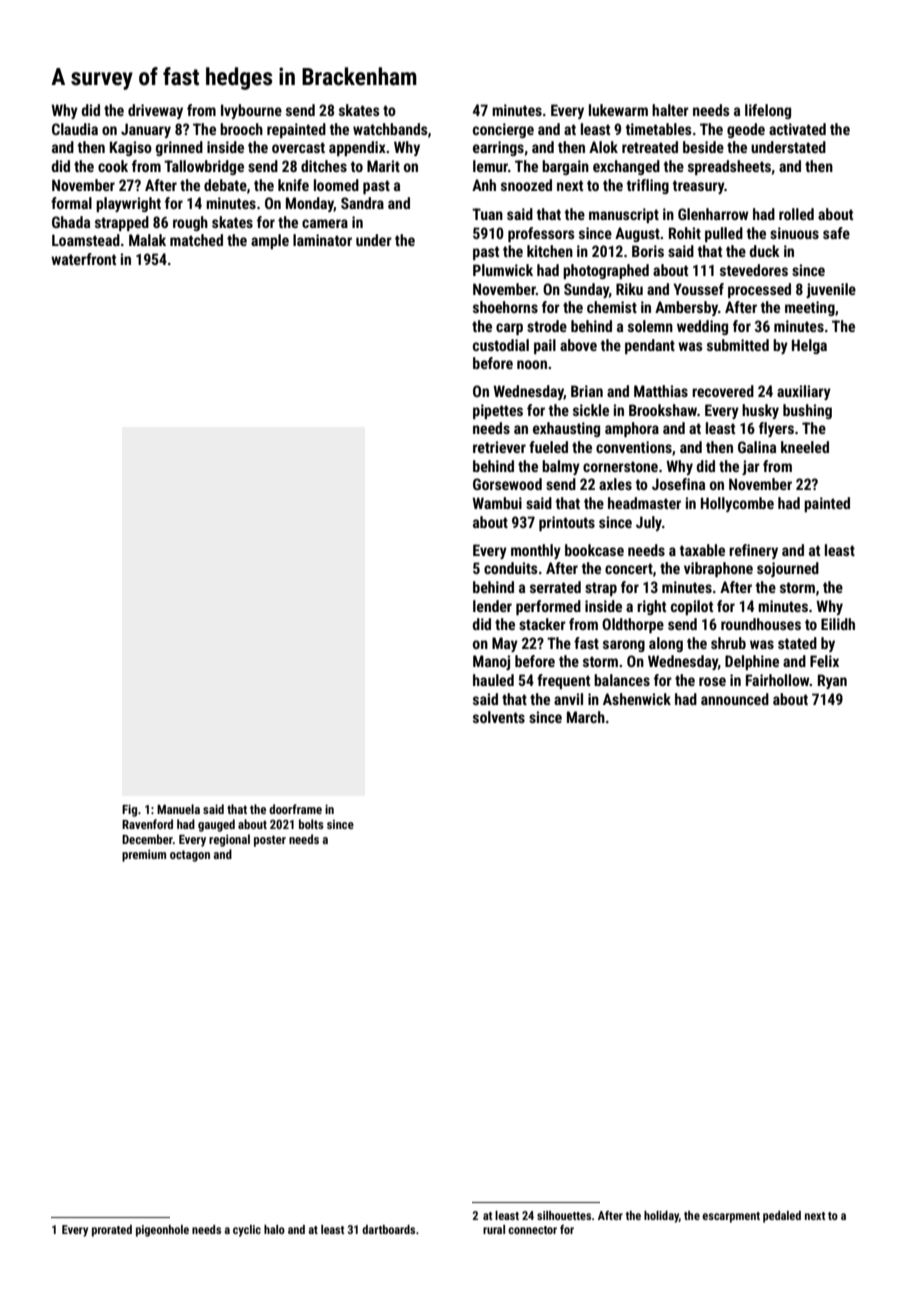  Describe the element at coordinates (112, 1231) in the screenshot. I see `prorated` at that location.
